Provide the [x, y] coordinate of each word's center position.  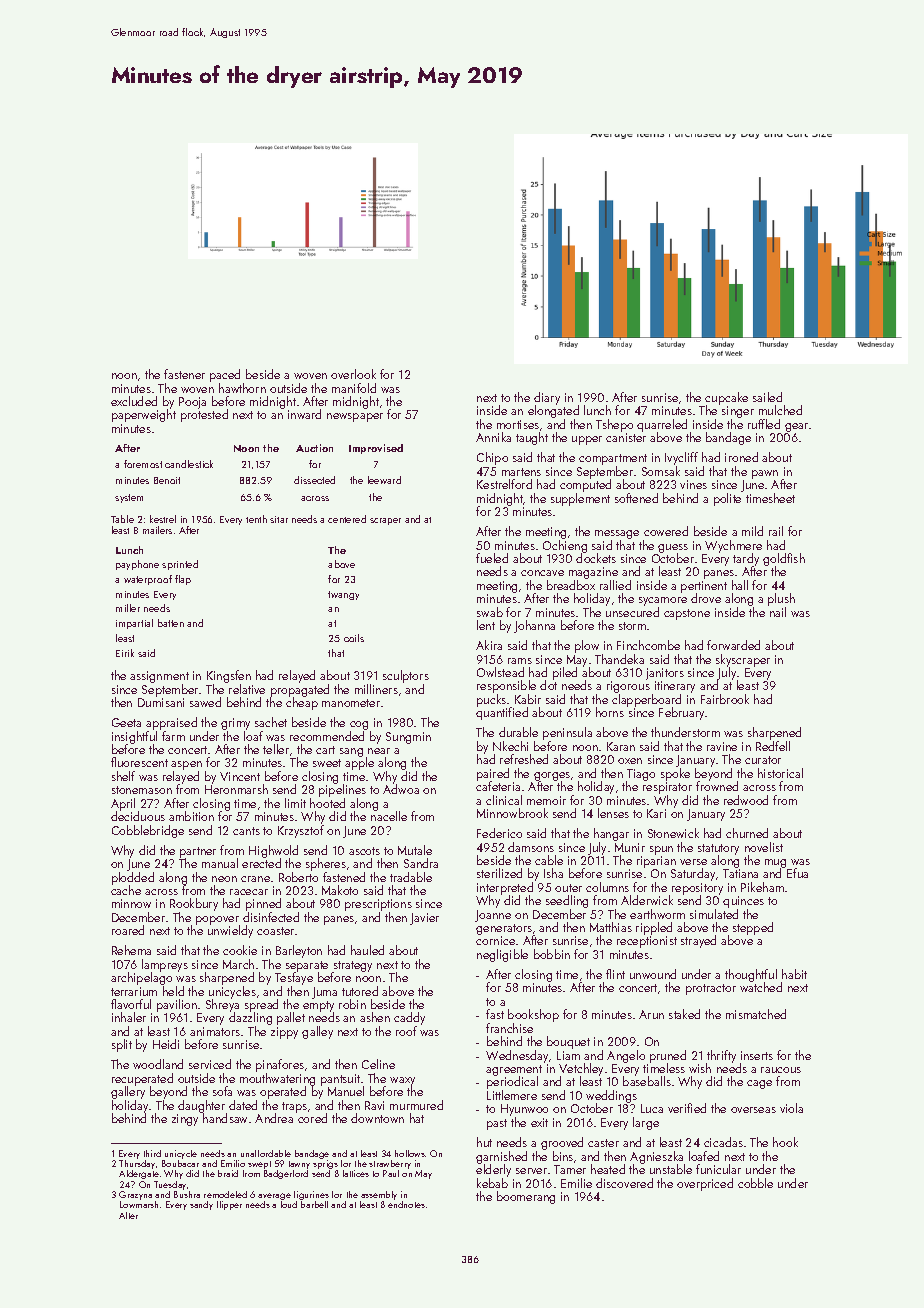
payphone [137, 565]
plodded [133, 878]
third [152, 1153]
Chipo [492, 458]
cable [549, 860]
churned [747, 833]
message [617, 534]
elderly [493, 1171]
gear [796, 427]
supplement [580, 499]
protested [204, 416]
